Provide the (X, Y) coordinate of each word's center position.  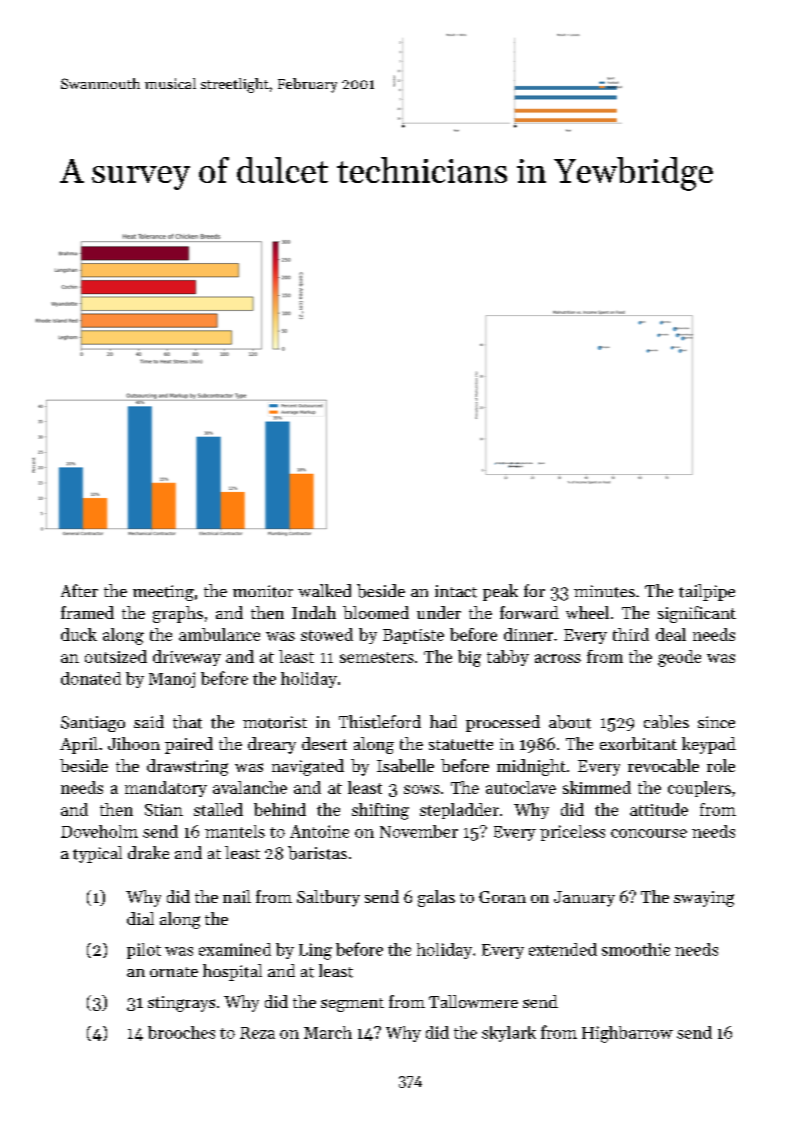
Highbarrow (627, 1034)
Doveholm (99, 831)
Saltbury (328, 898)
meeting (163, 593)
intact (456, 591)
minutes (604, 591)
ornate (174, 972)
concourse (649, 833)
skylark (509, 1034)
